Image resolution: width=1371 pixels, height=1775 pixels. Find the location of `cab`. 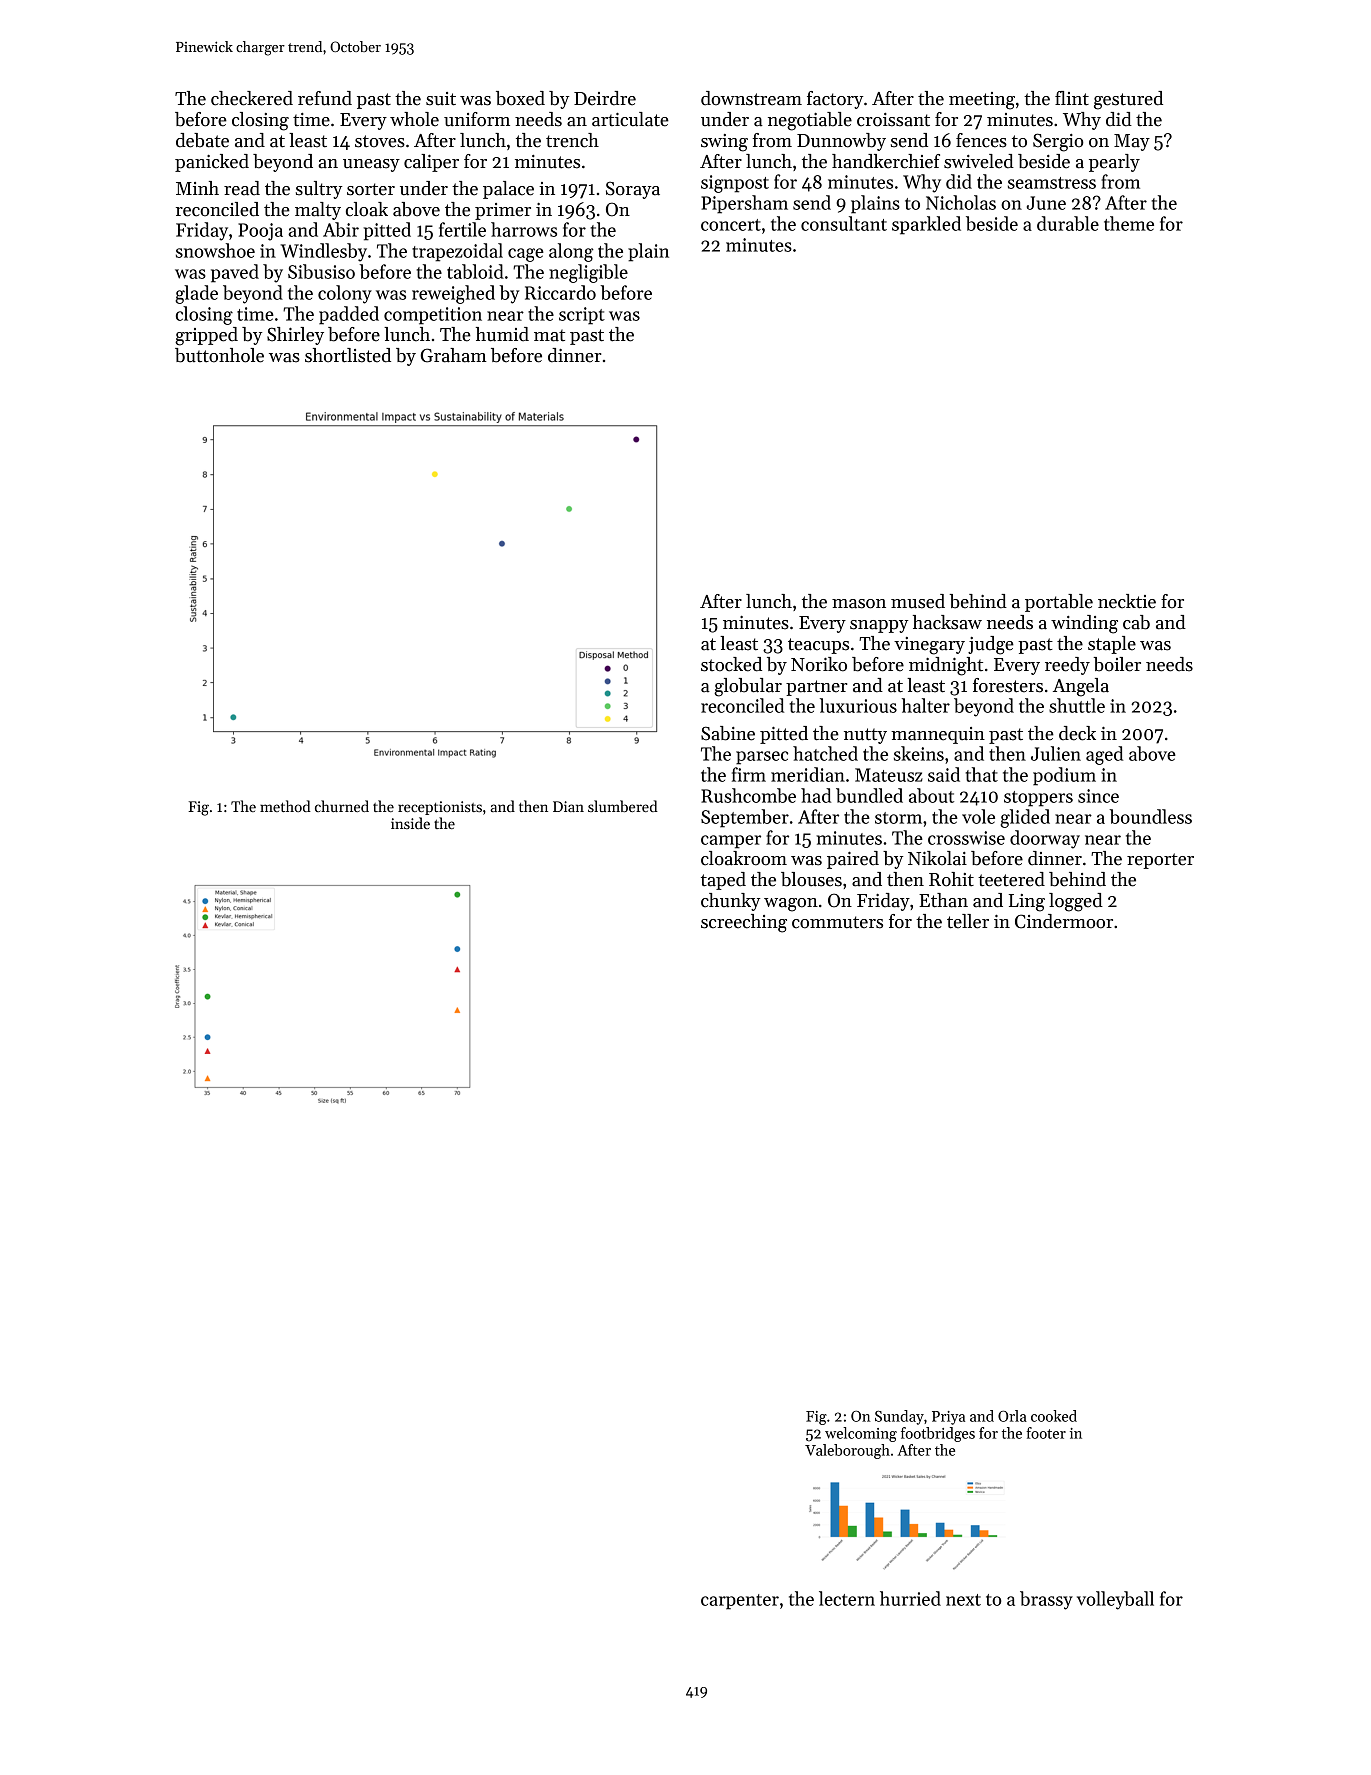

cab is located at coordinates (1136, 622).
